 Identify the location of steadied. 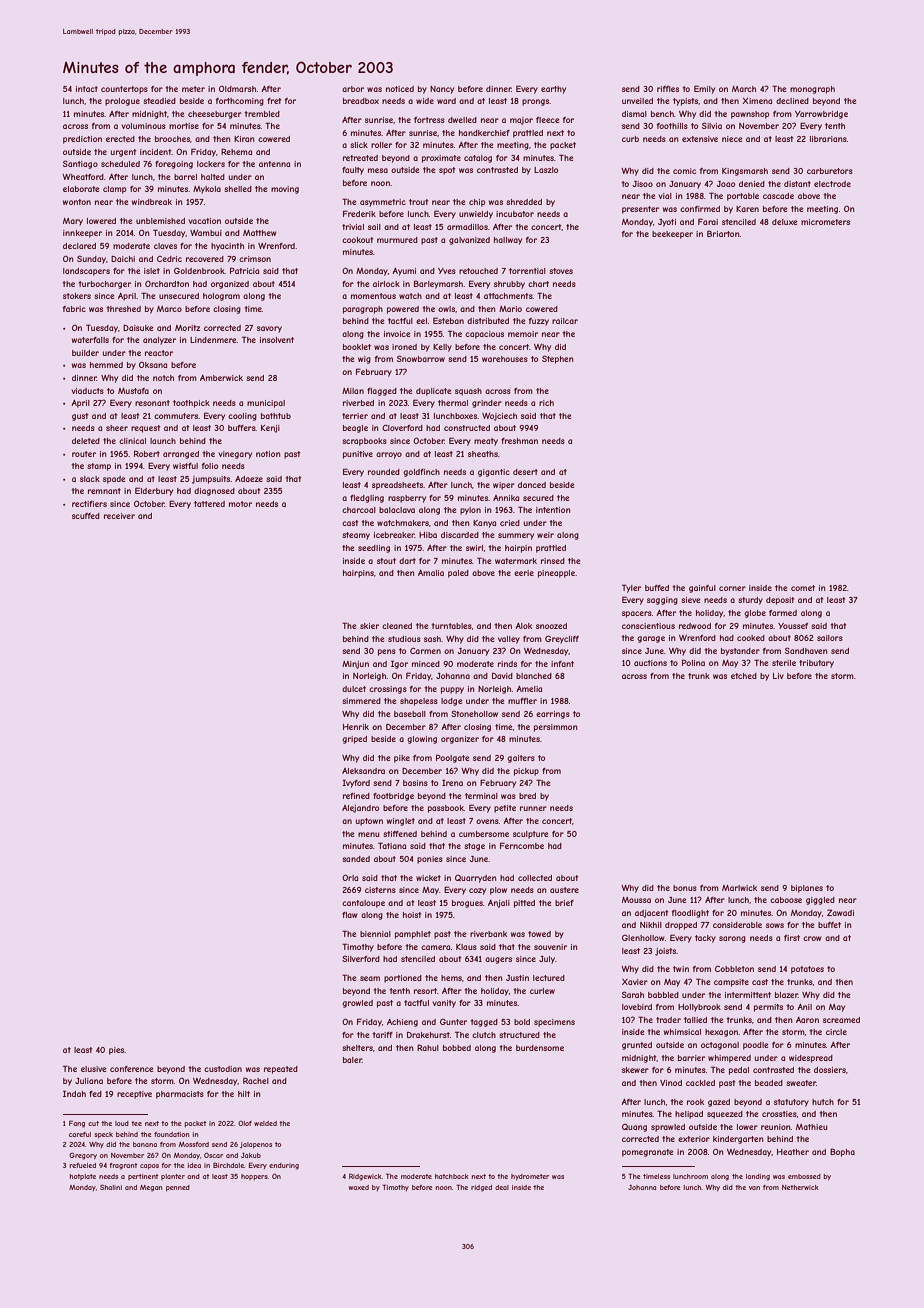
(159, 101).
